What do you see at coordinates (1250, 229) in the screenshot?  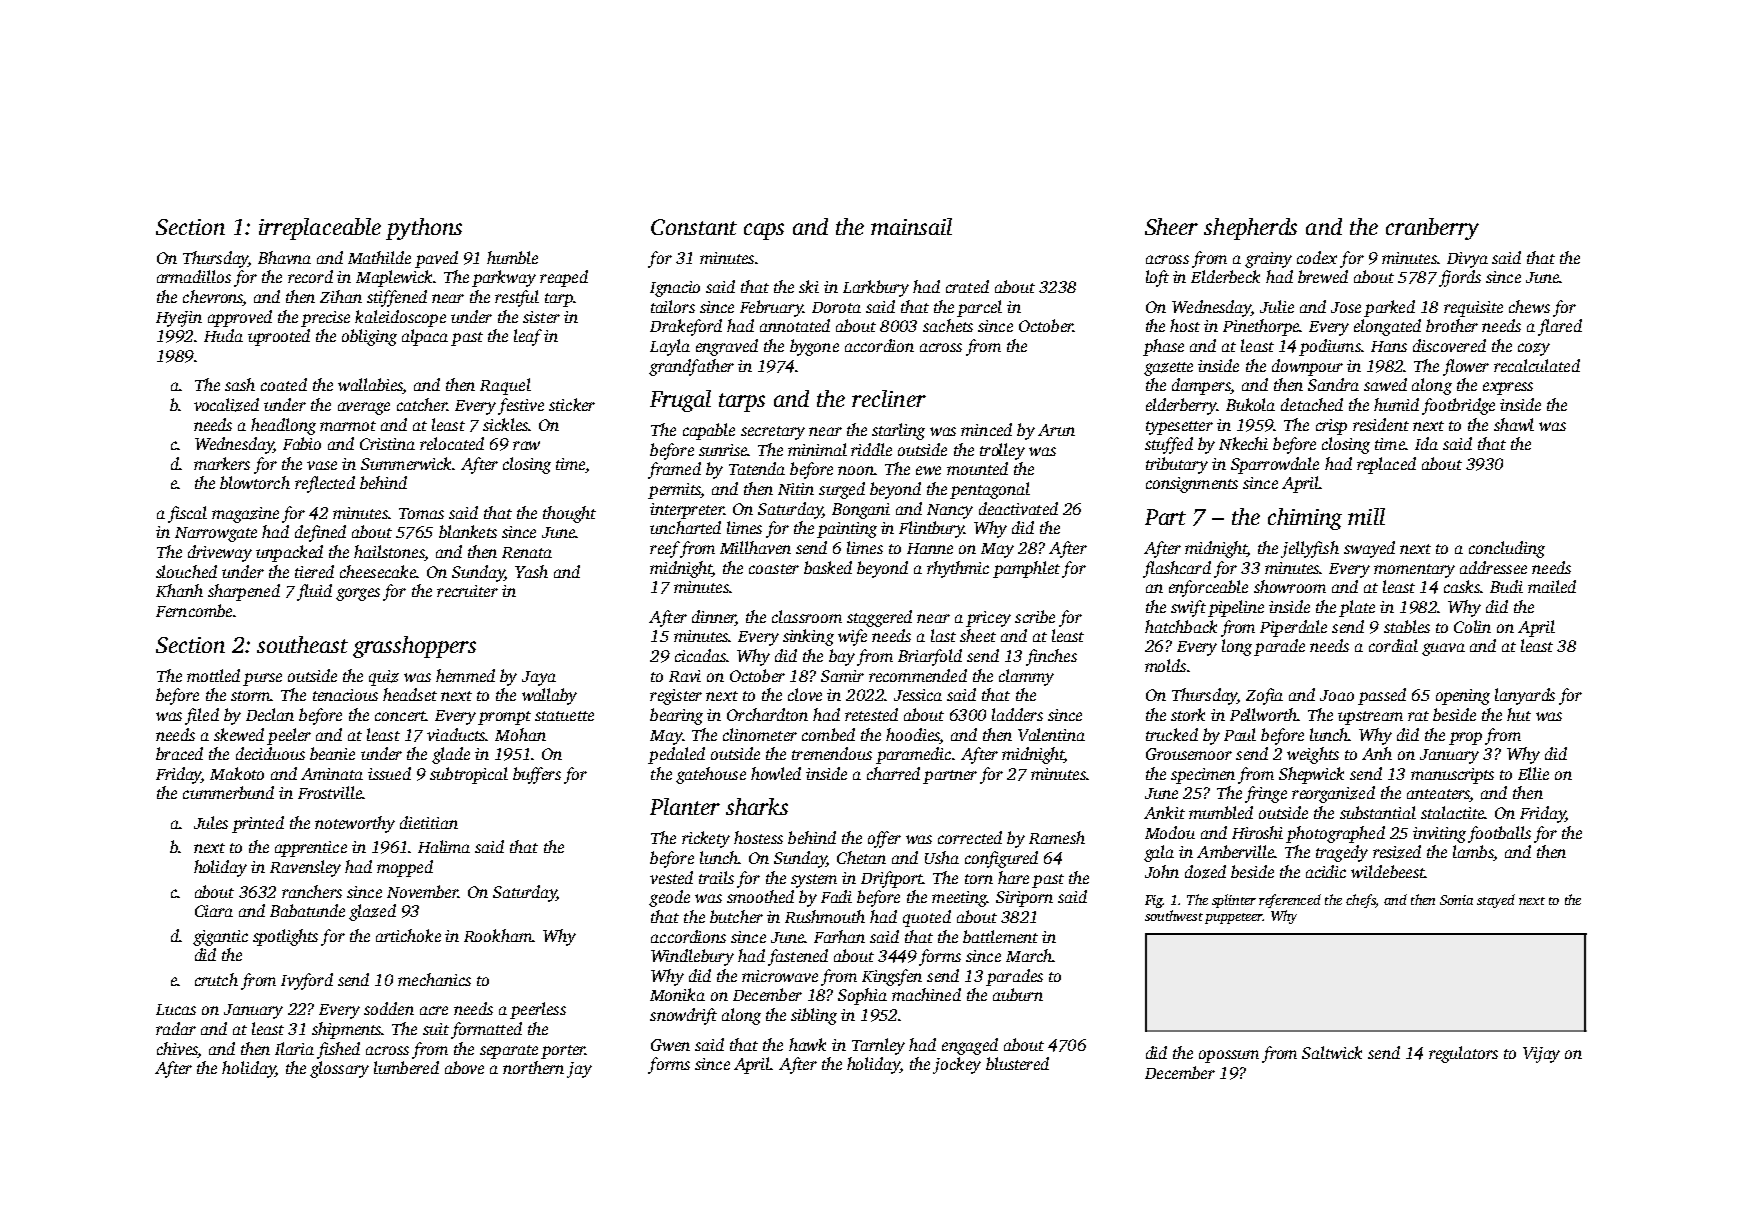 I see `shepherds` at bounding box center [1250, 229].
